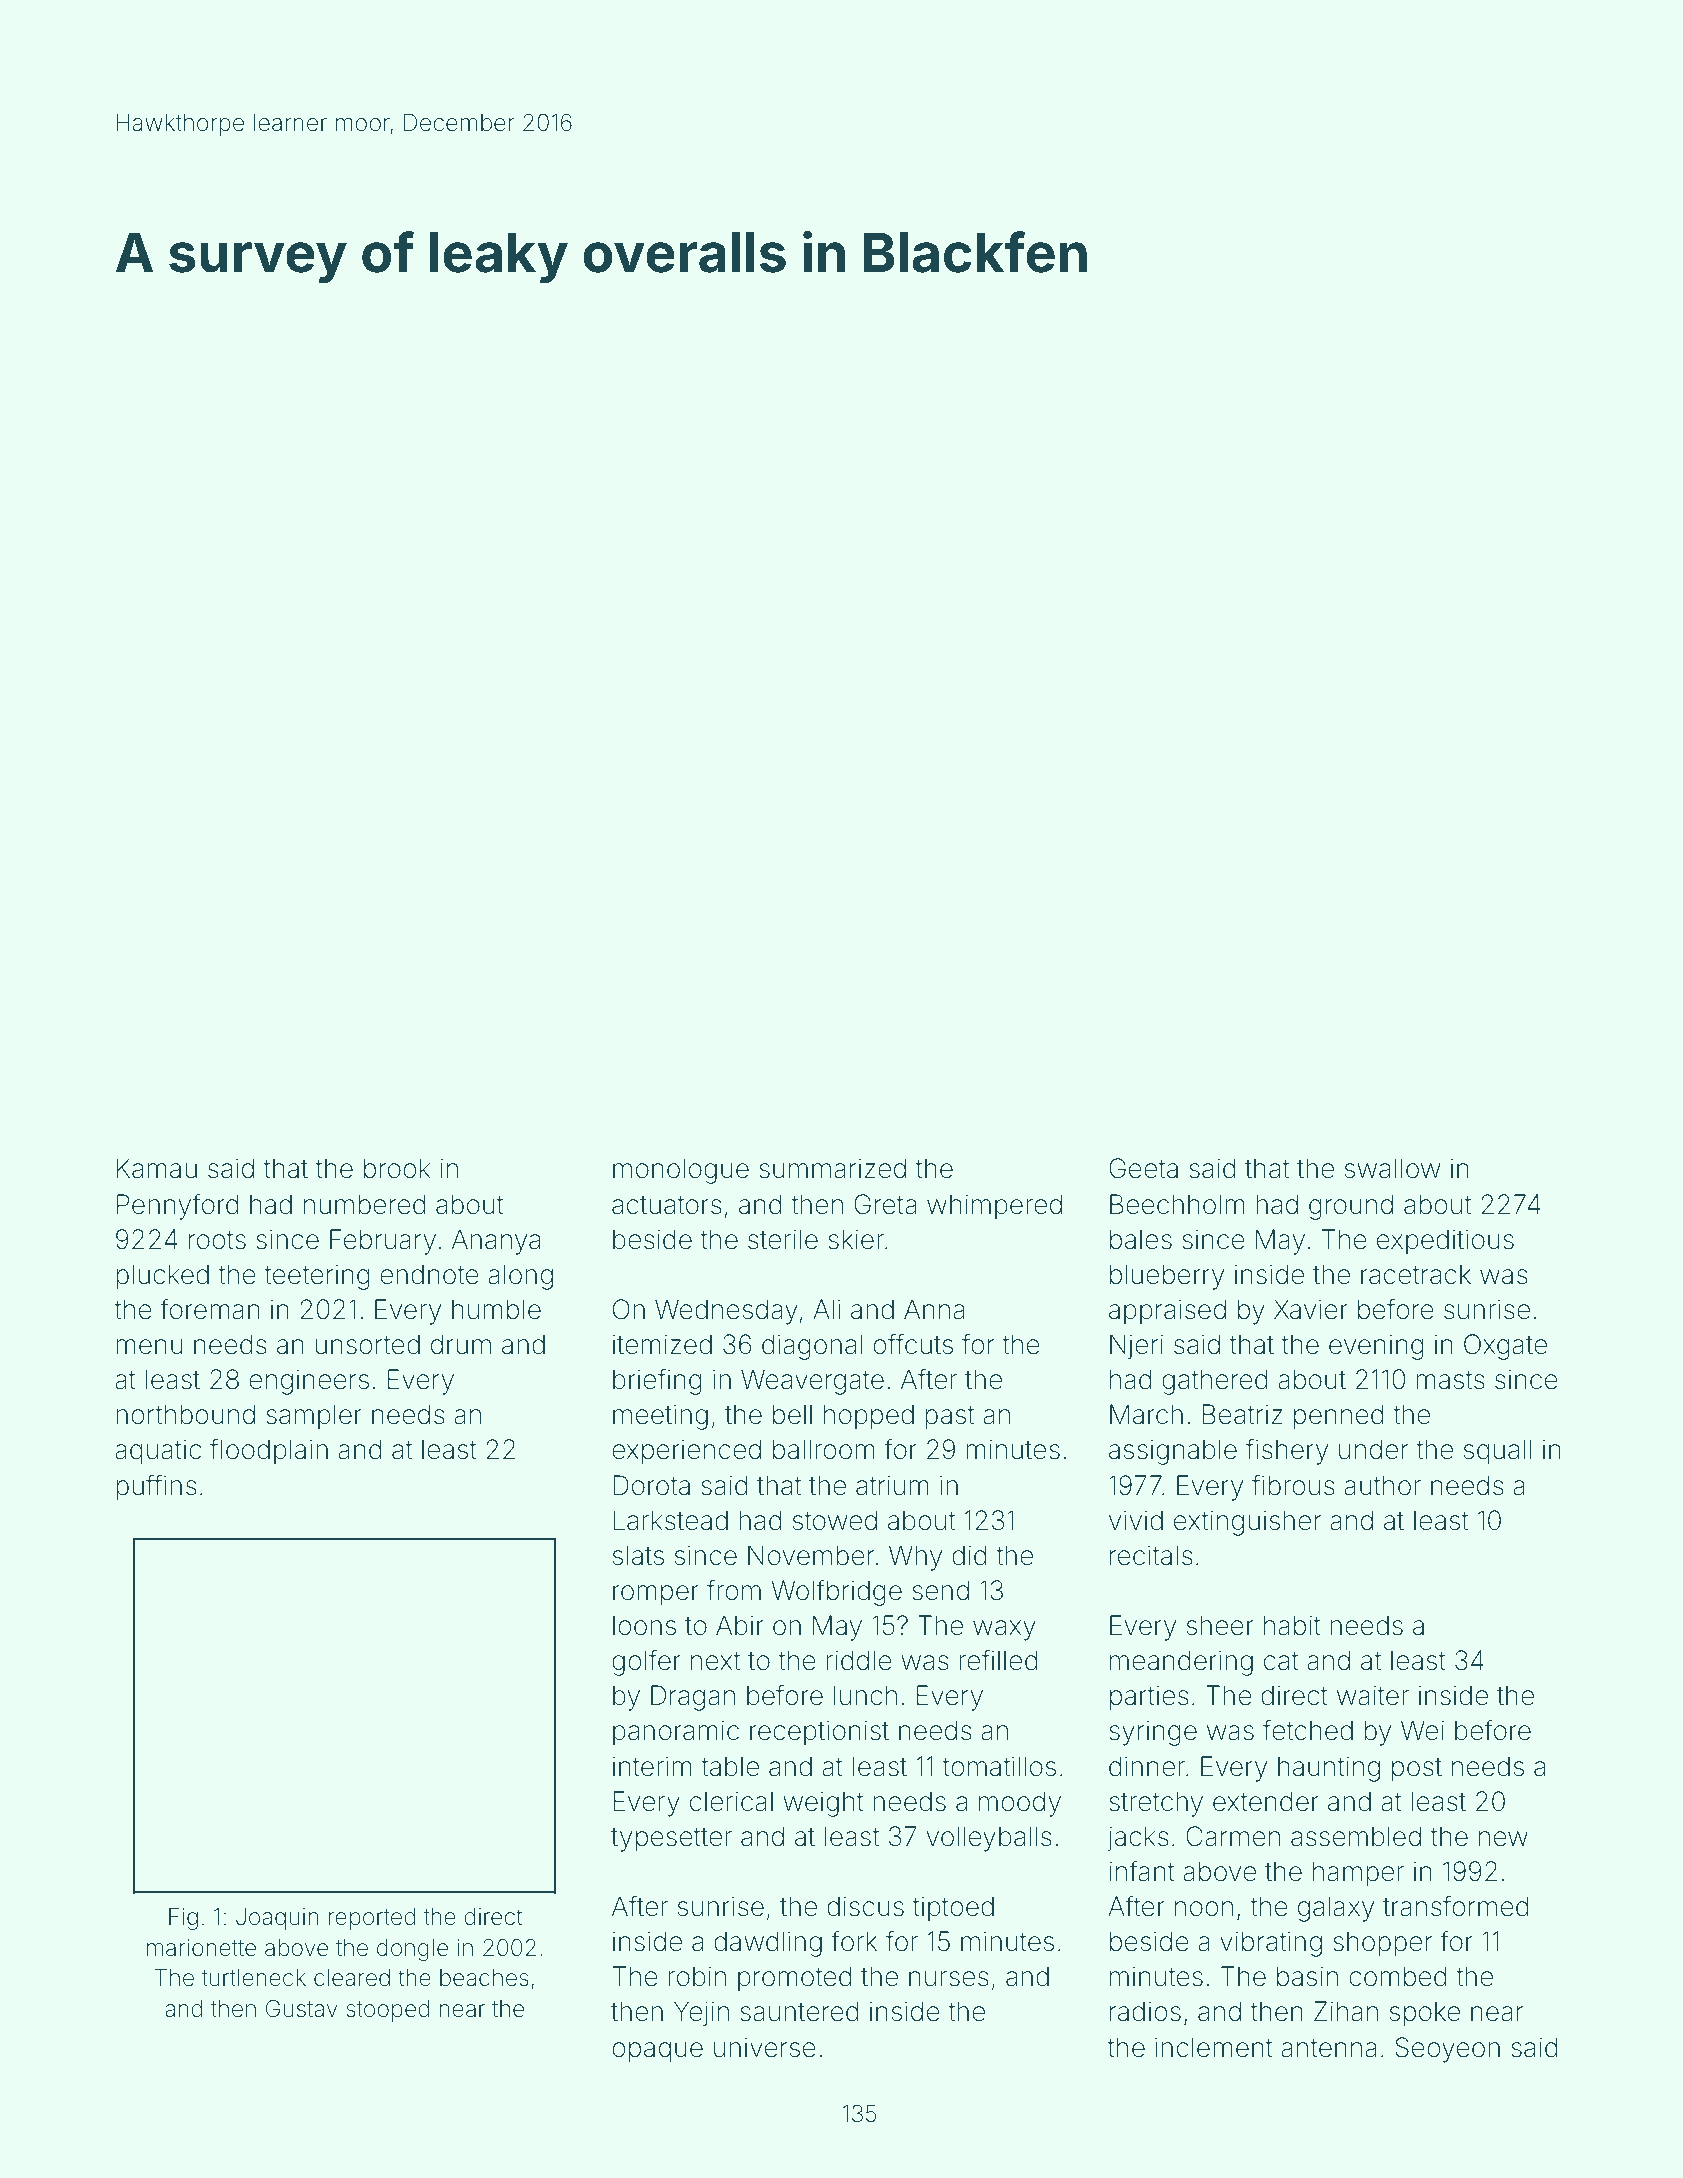  What do you see at coordinates (1329, 2048) in the document?
I see `antenna` at bounding box center [1329, 2048].
